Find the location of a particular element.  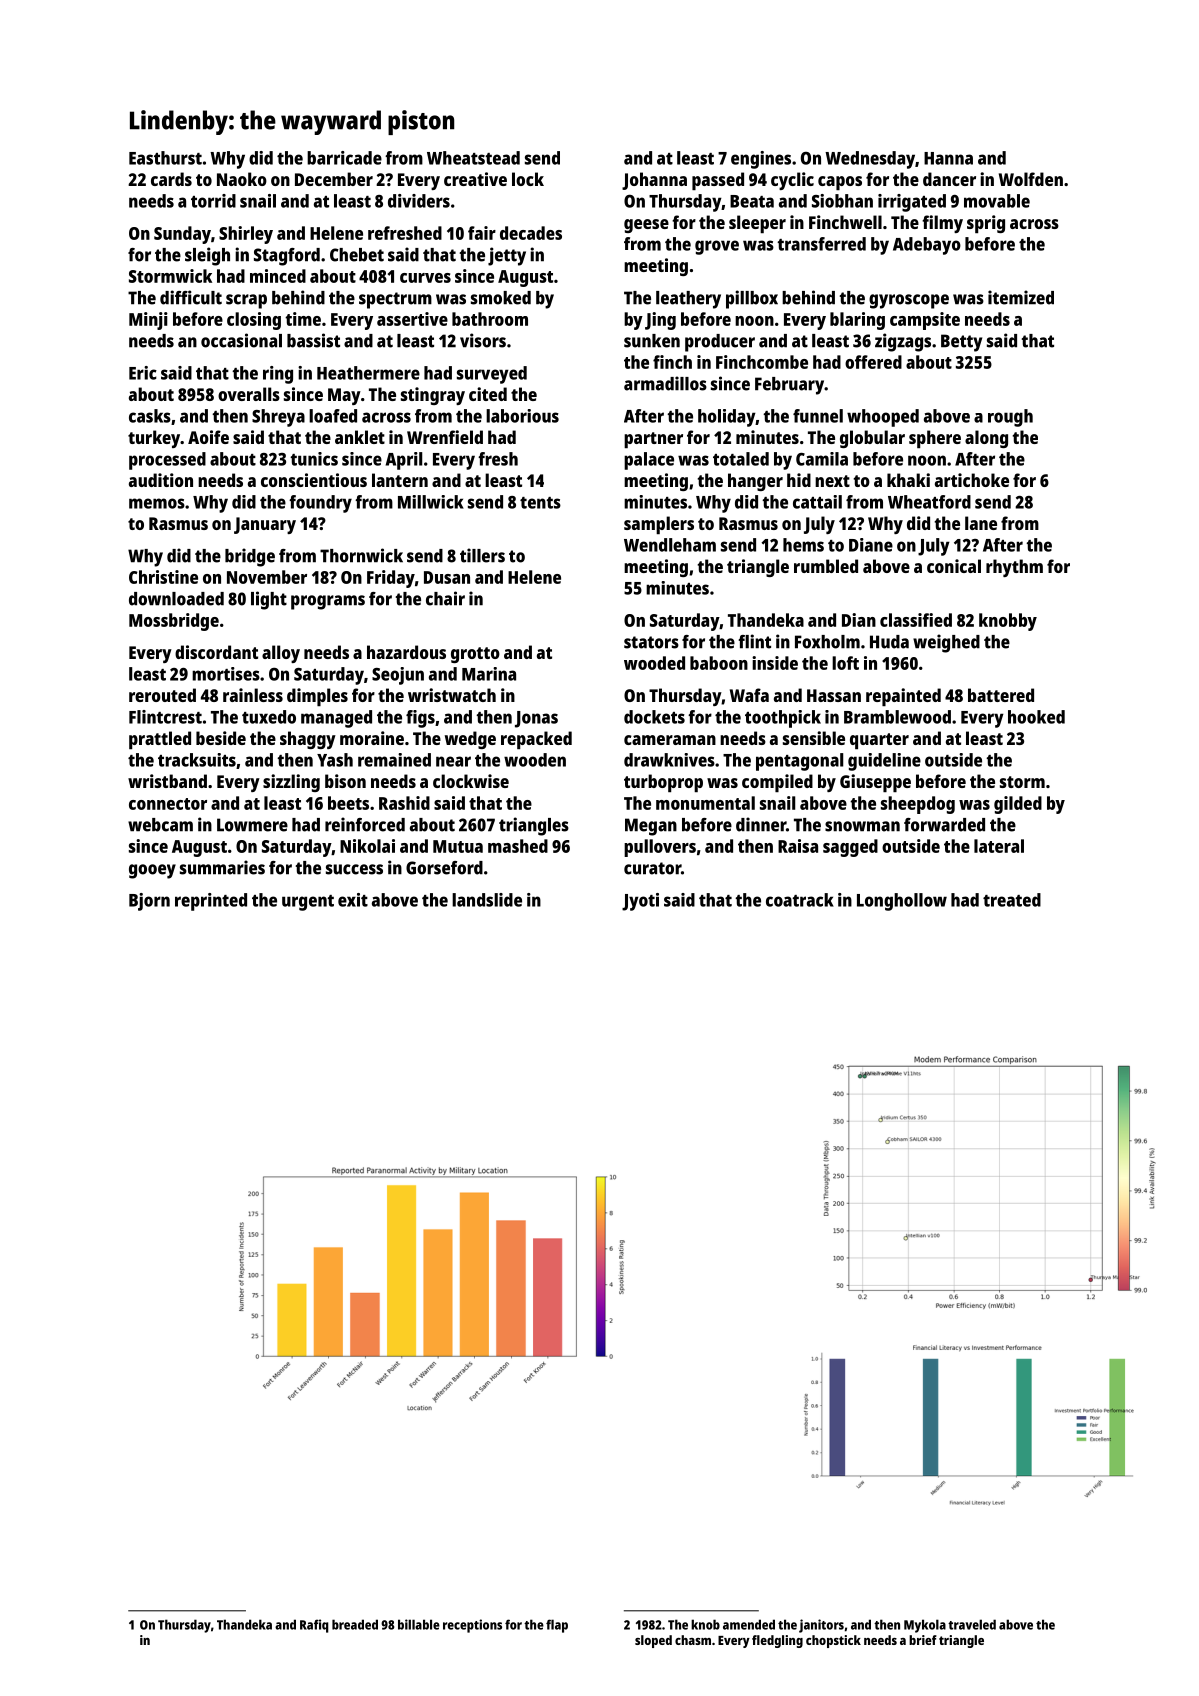

traveled is located at coordinates (972, 1624).
